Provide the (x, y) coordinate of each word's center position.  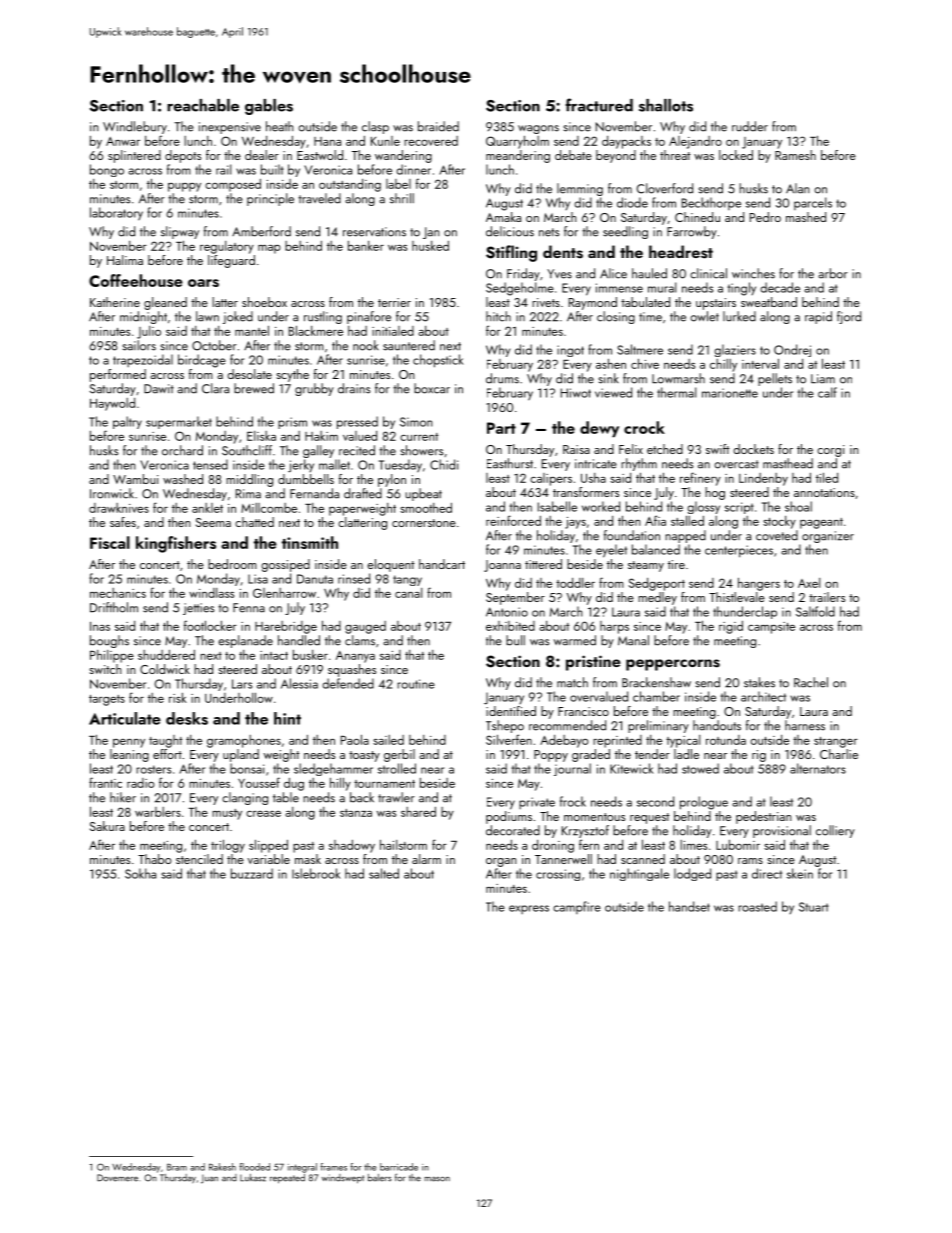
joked (238, 317)
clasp (375, 127)
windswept (343, 1179)
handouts (717, 725)
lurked (739, 316)
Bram (177, 1167)
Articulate (125, 718)
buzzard (252, 873)
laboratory (116, 214)
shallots (666, 105)
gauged (365, 627)
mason (437, 1179)
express (529, 909)
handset (689, 906)
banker (366, 246)
